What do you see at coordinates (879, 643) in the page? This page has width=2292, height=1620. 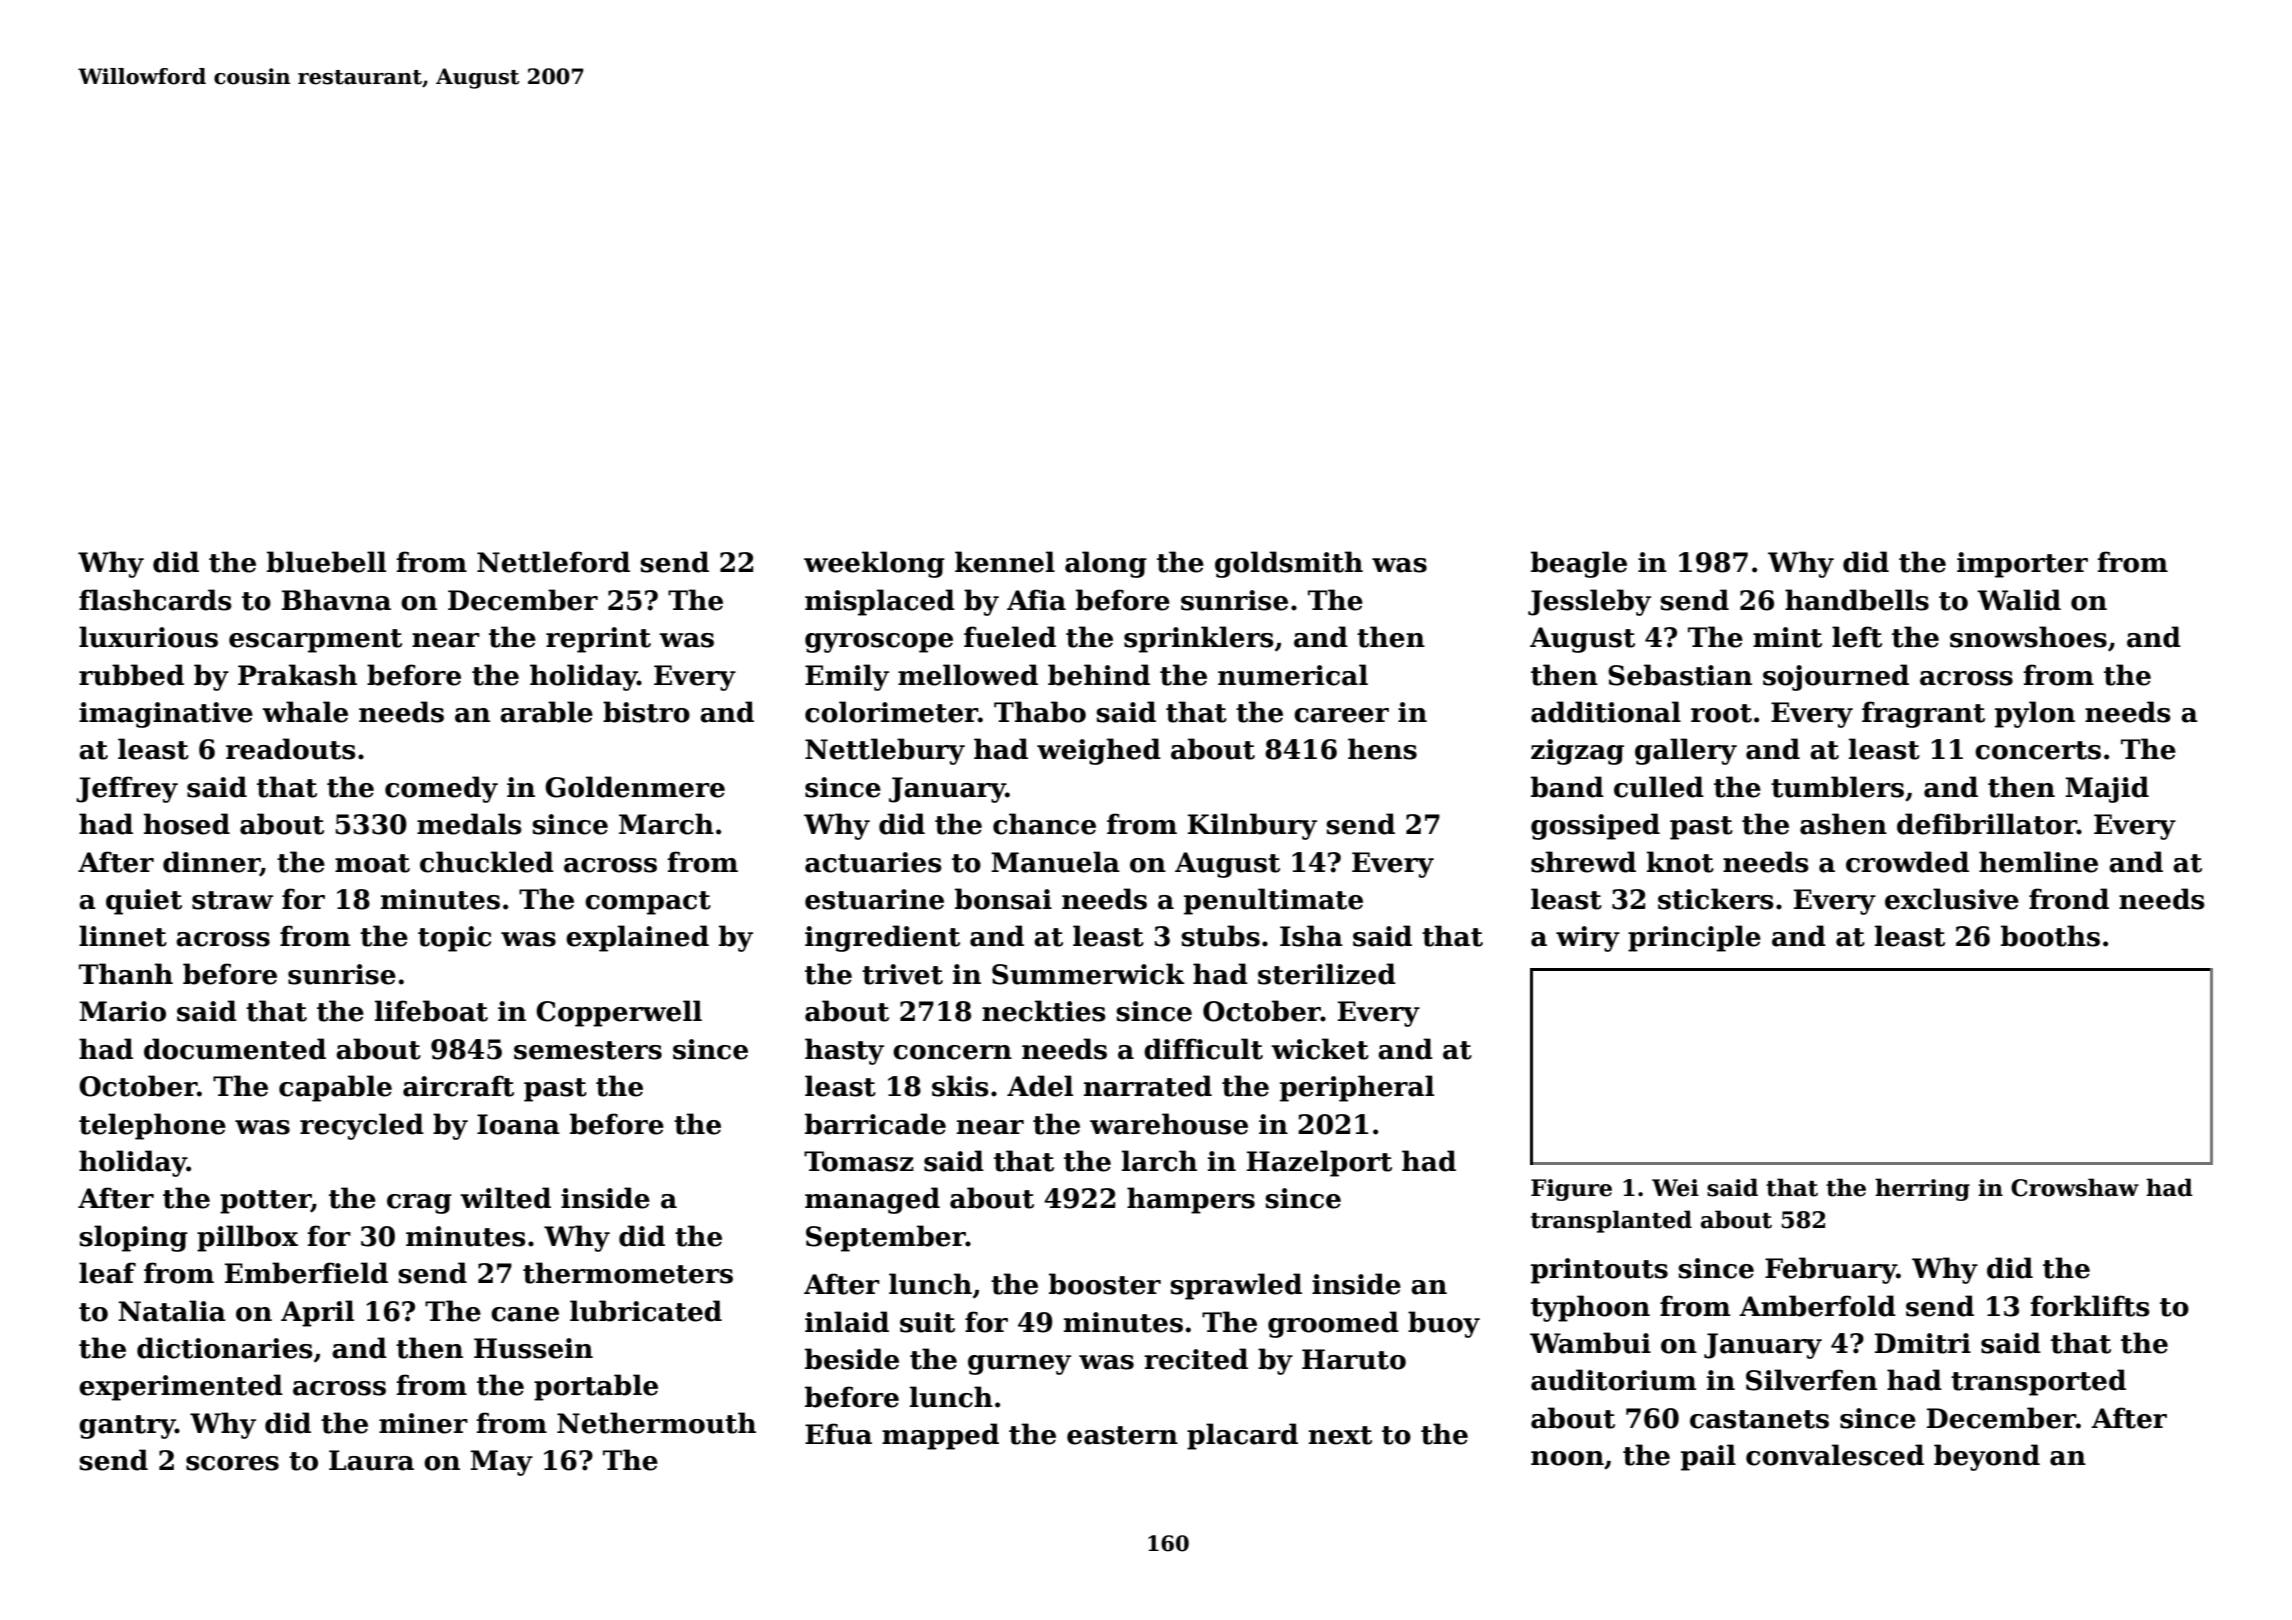 I see `gyroscope` at bounding box center [879, 643].
